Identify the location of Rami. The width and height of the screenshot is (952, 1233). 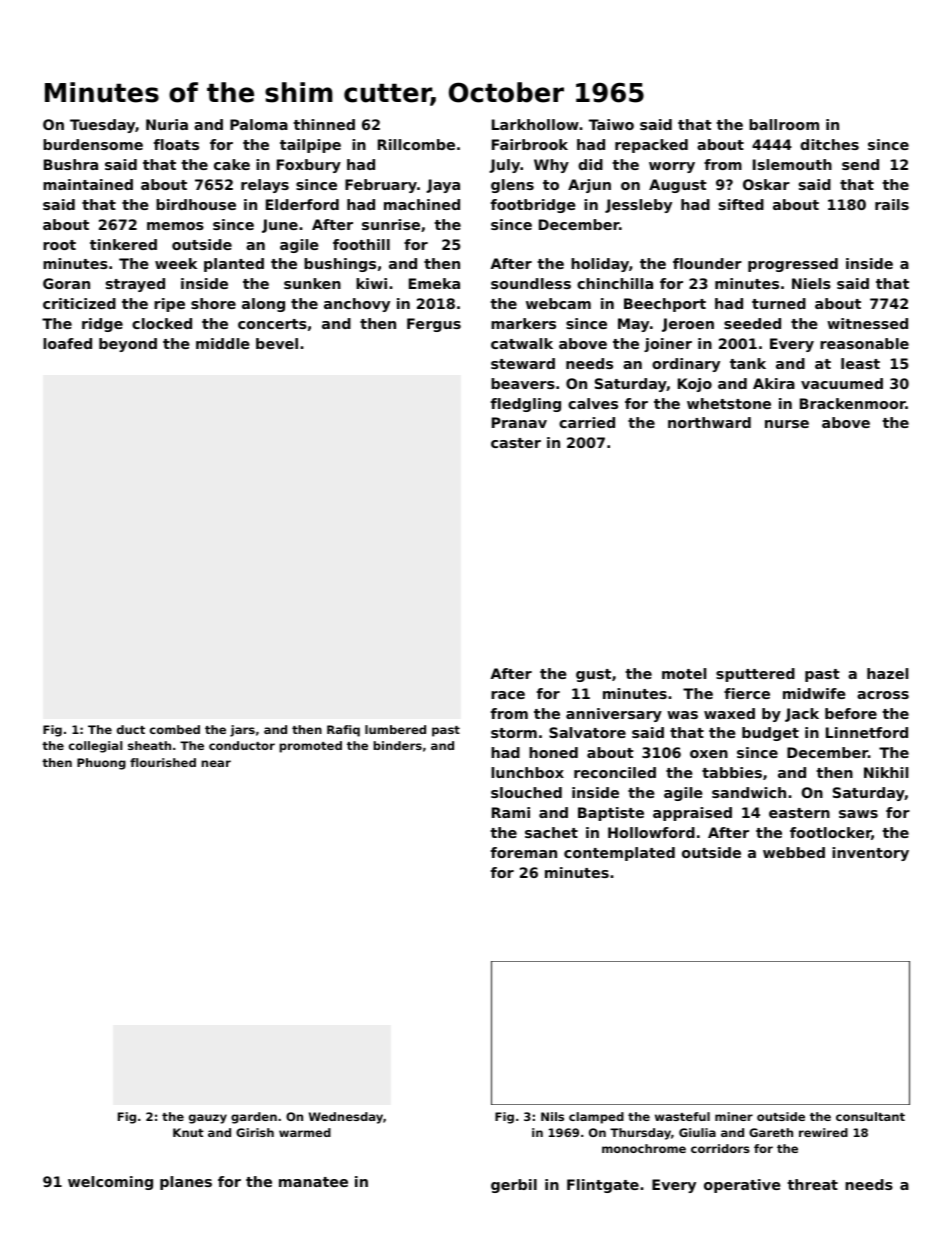
(511, 812).
